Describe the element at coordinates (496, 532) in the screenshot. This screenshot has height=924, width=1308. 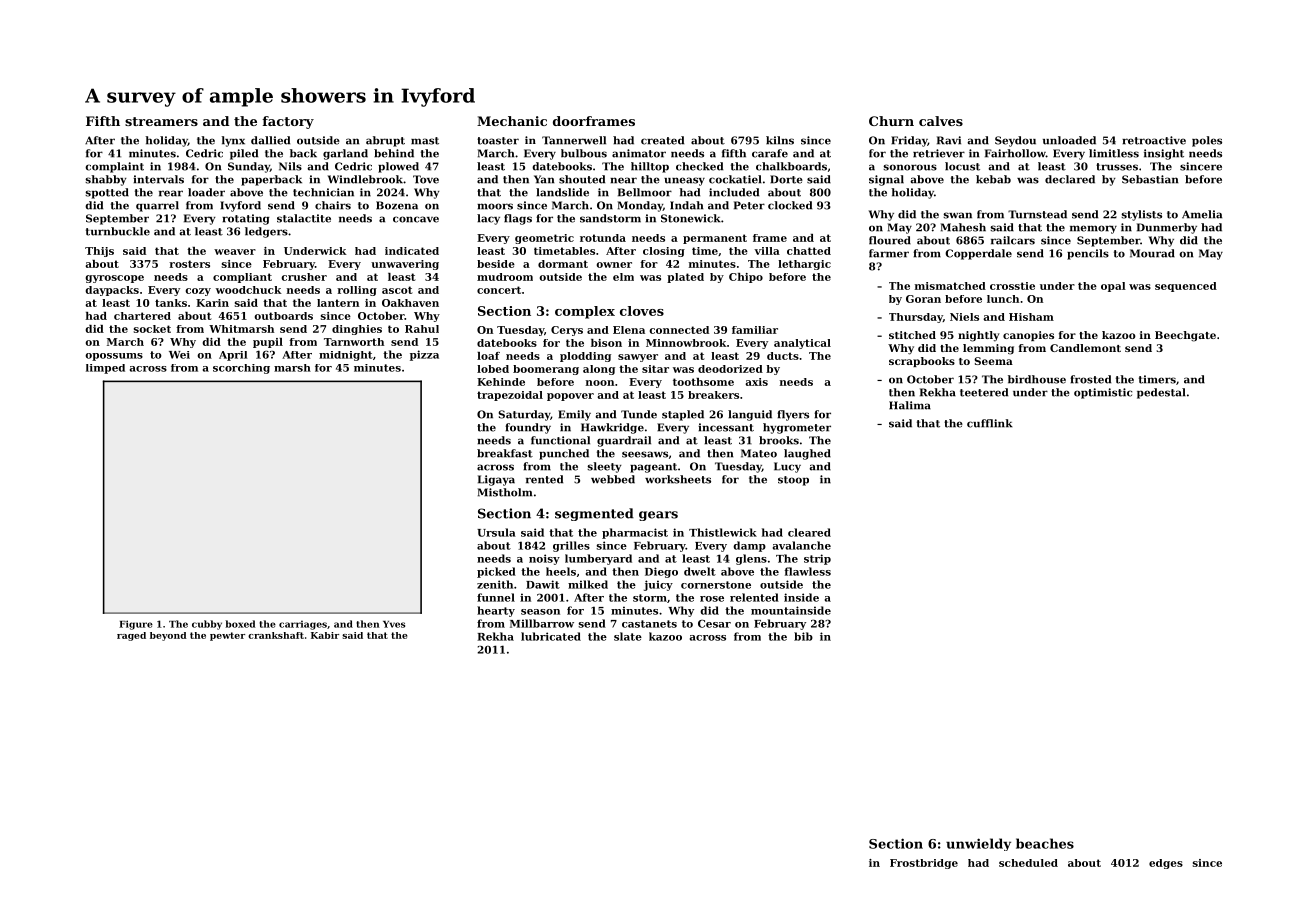
I see `Ursula` at that location.
